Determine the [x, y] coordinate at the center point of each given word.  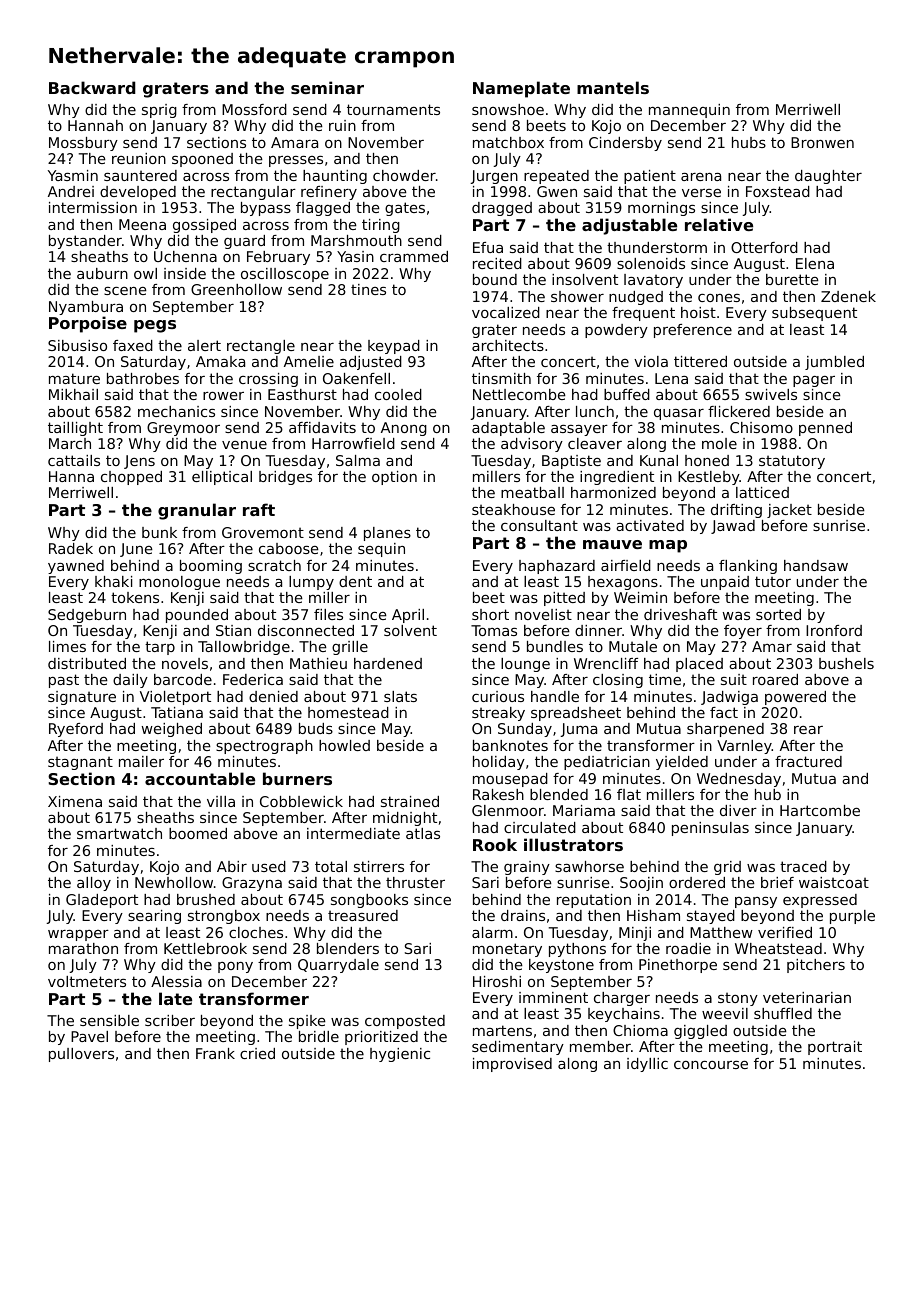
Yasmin [73, 175]
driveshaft [680, 614]
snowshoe [508, 109]
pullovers [81, 1055]
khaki [113, 581]
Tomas [494, 630]
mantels [613, 87]
